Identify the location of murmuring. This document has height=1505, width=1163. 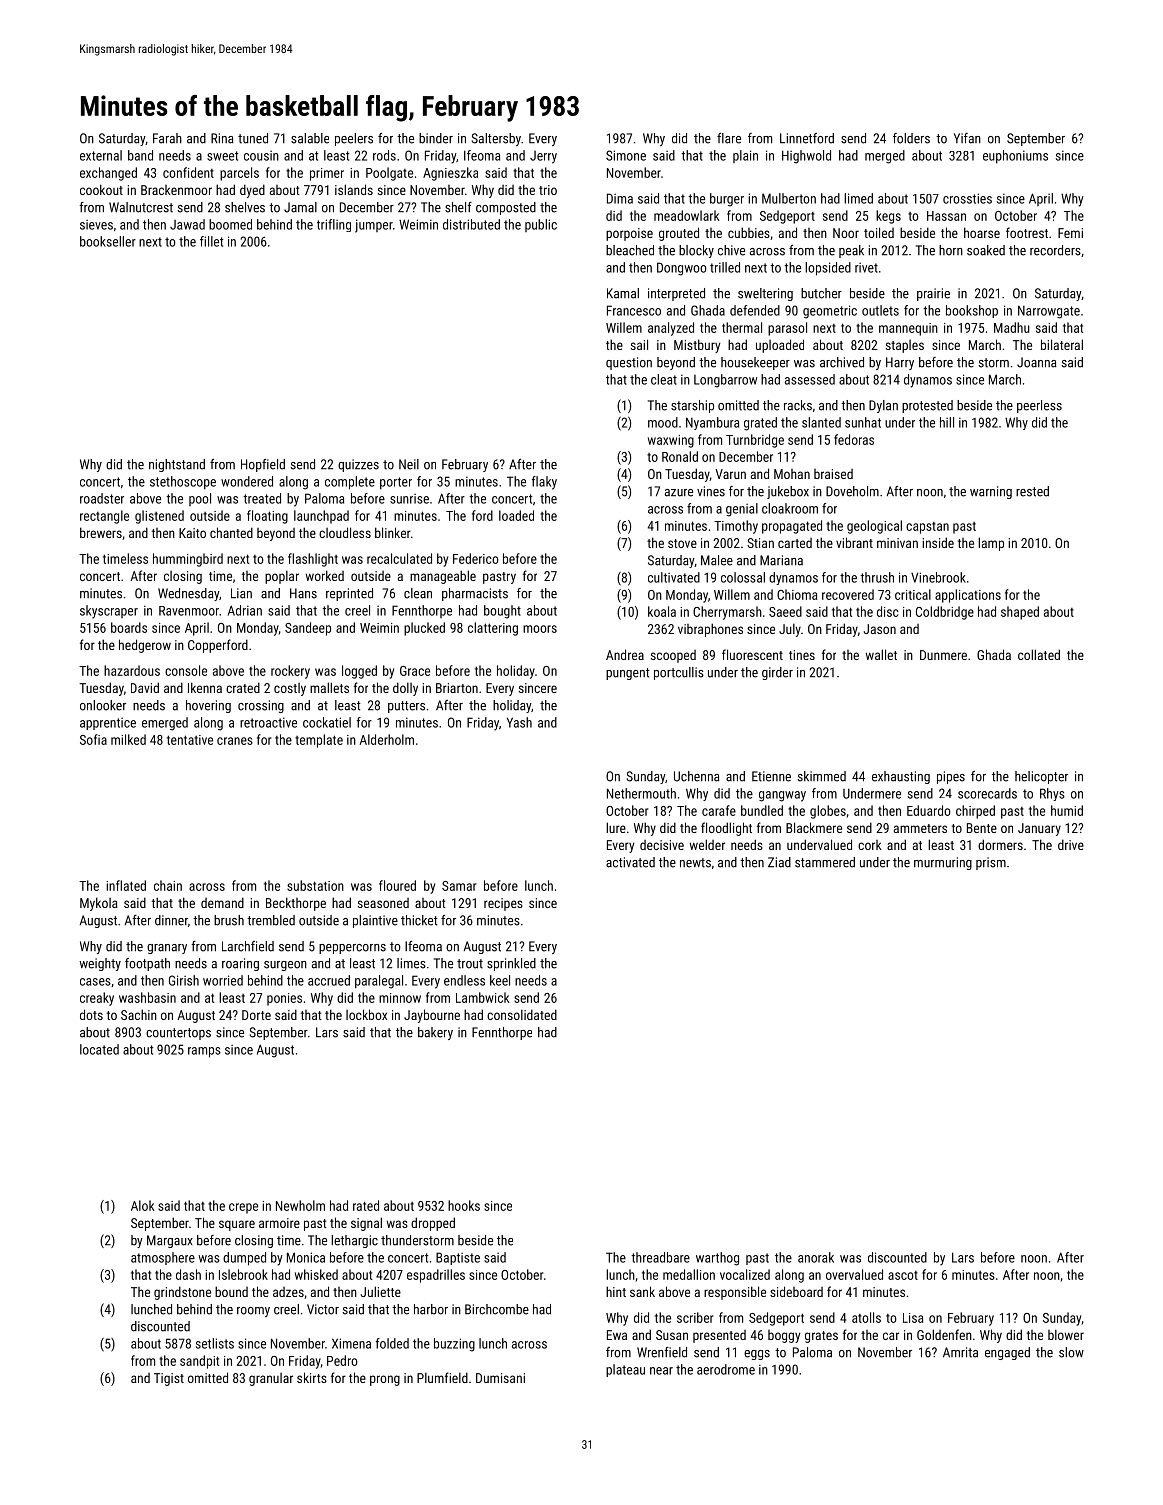
(943, 863).
